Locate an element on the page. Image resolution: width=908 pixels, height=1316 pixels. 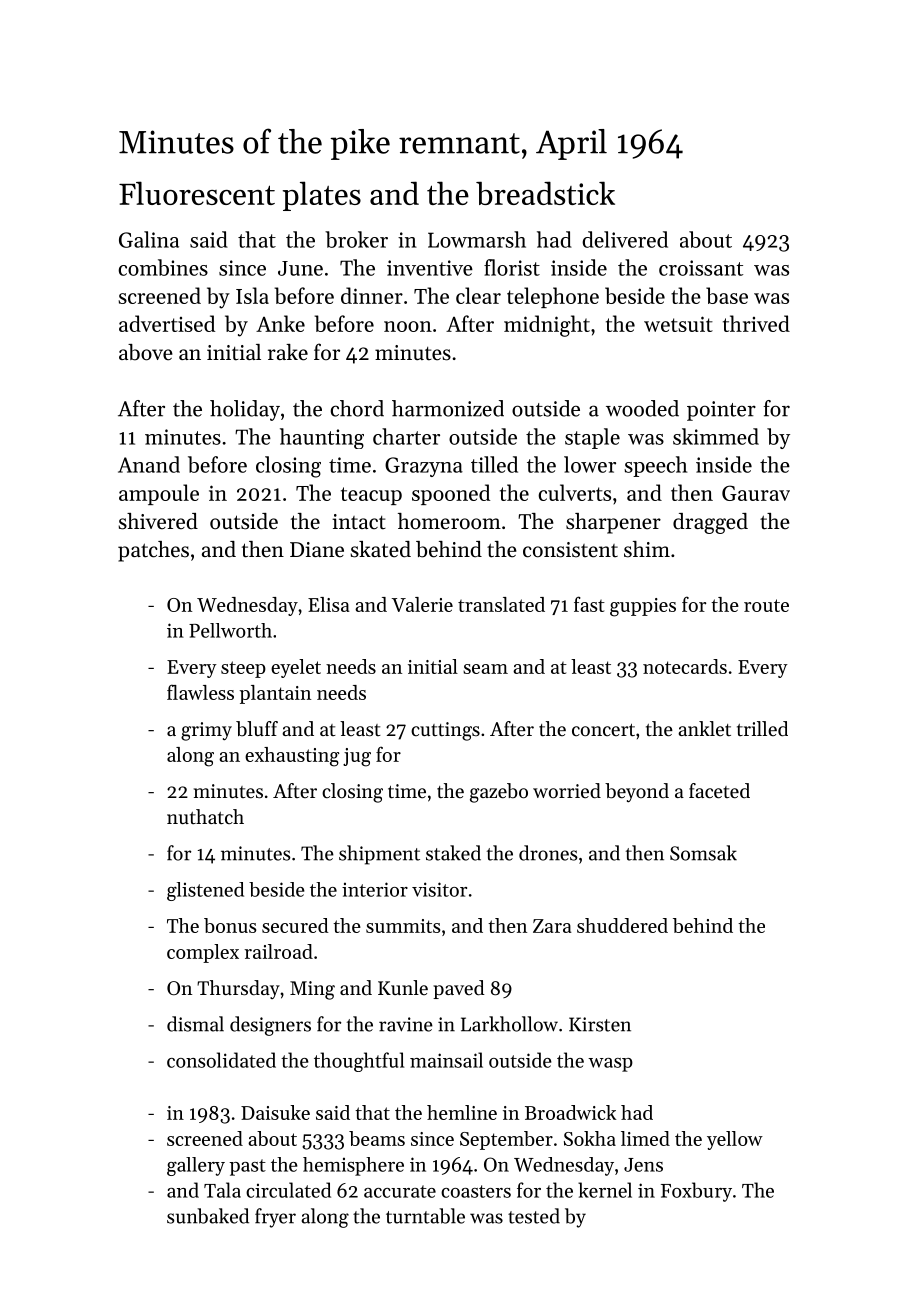
grimy is located at coordinates (206, 731).
